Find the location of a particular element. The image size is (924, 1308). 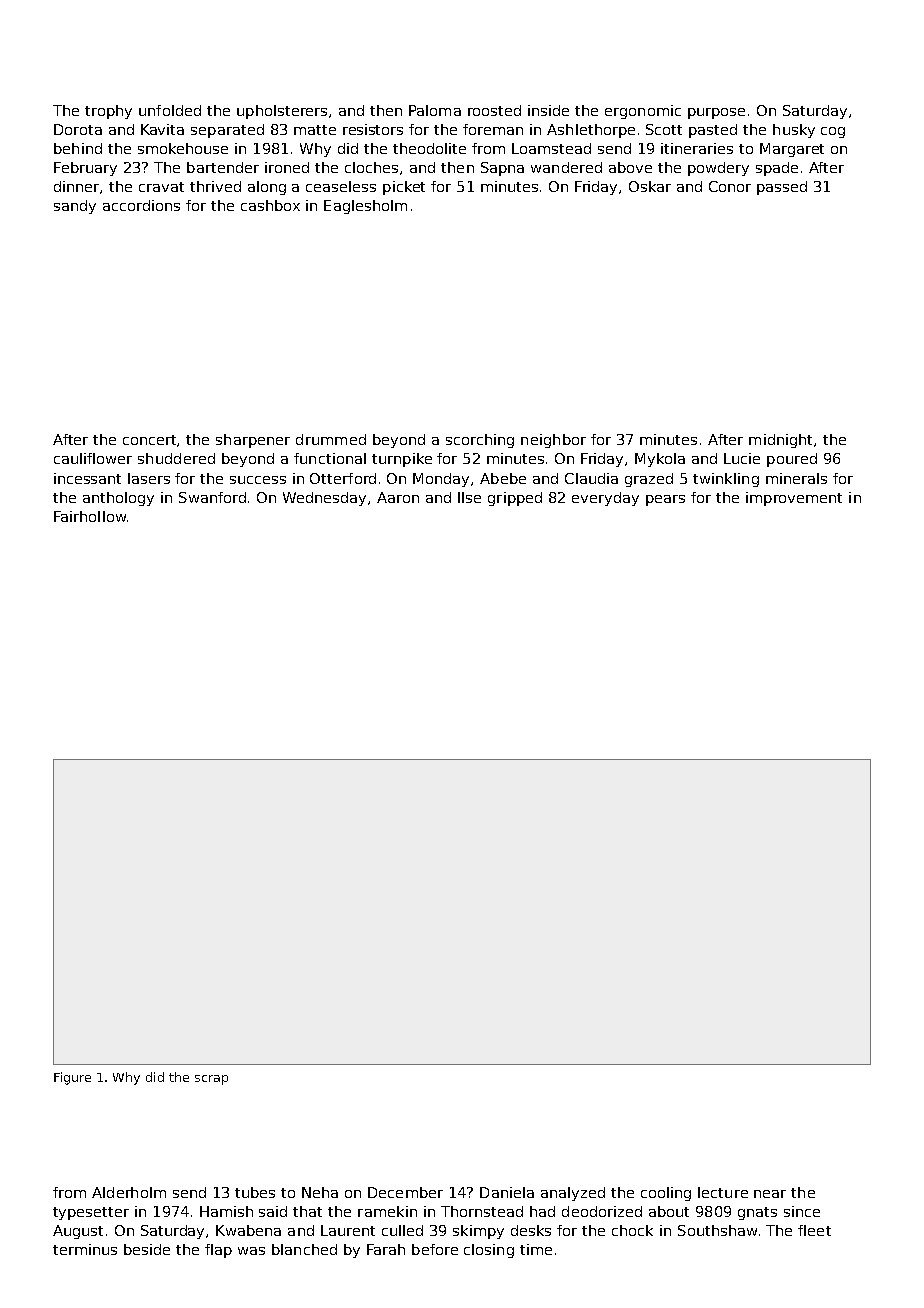

resistors is located at coordinates (373, 129).
